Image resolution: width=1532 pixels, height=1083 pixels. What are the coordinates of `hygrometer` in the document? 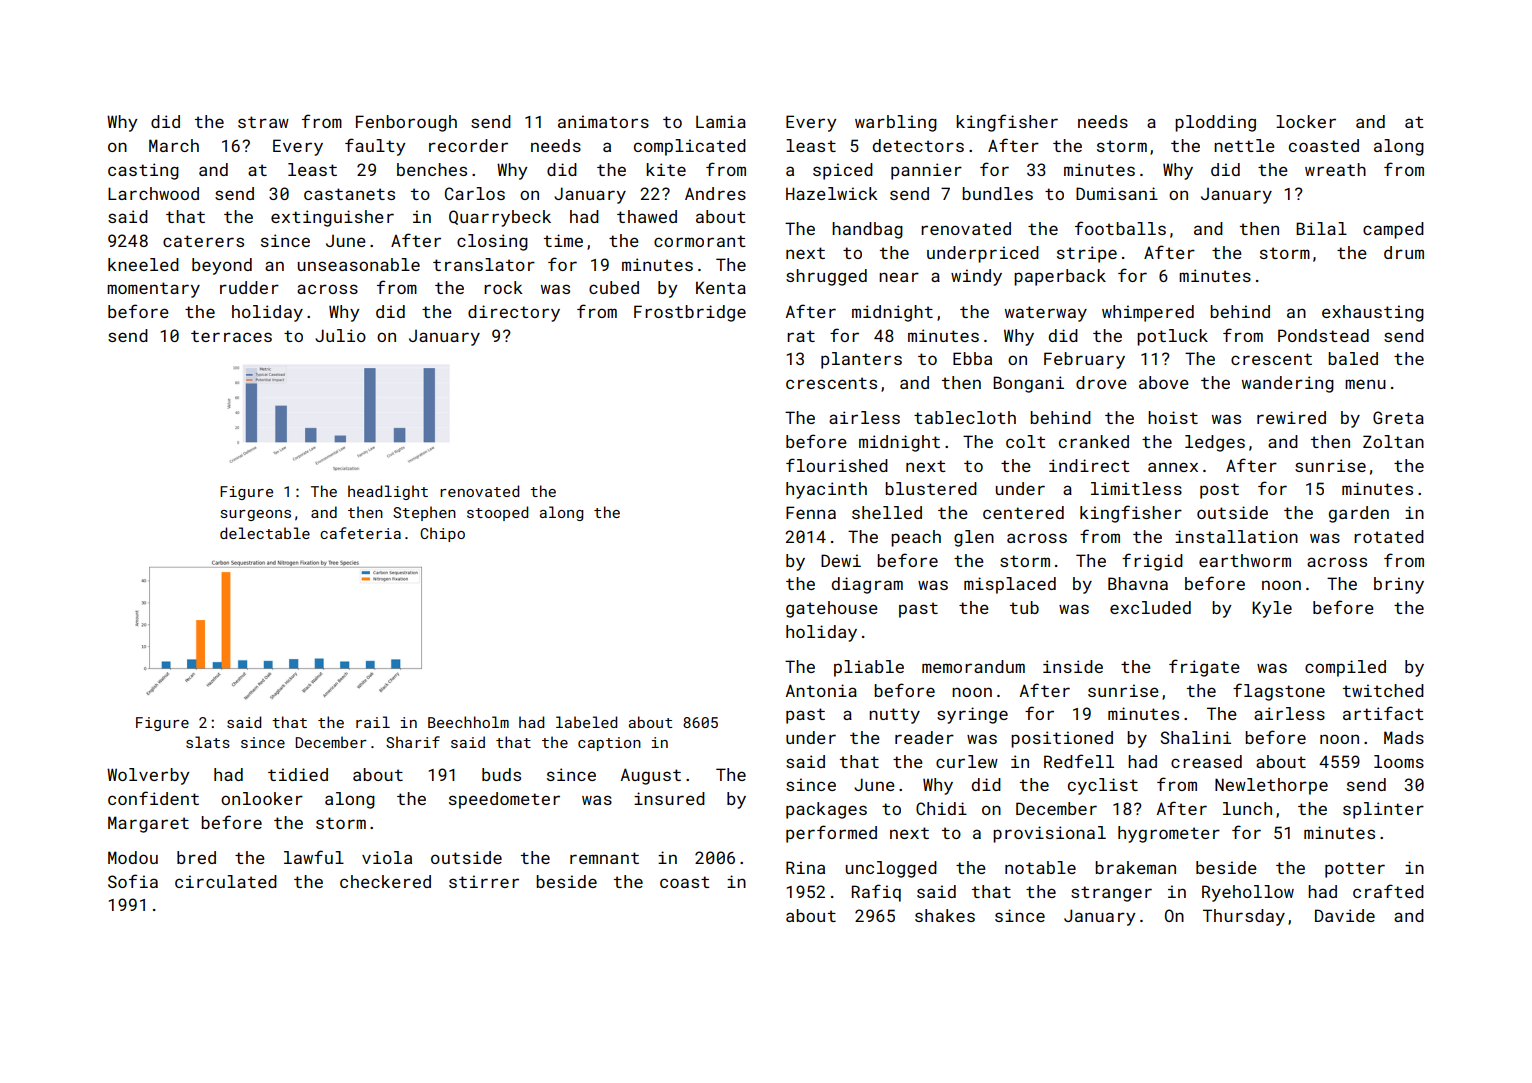 It's located at (1169, 834).
